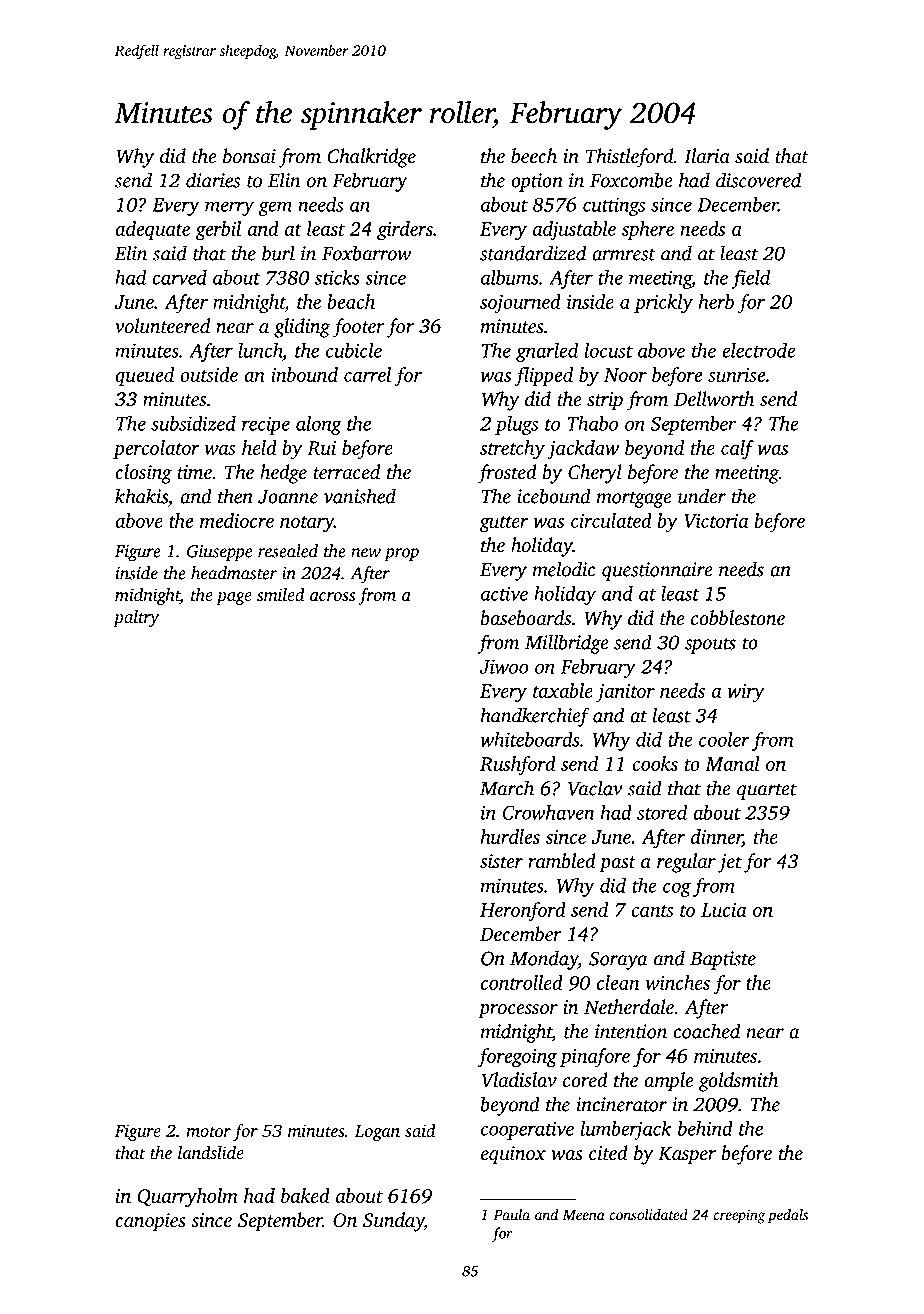 This image has height=1314, width=924. I want to click on field, so click(750, 279).
